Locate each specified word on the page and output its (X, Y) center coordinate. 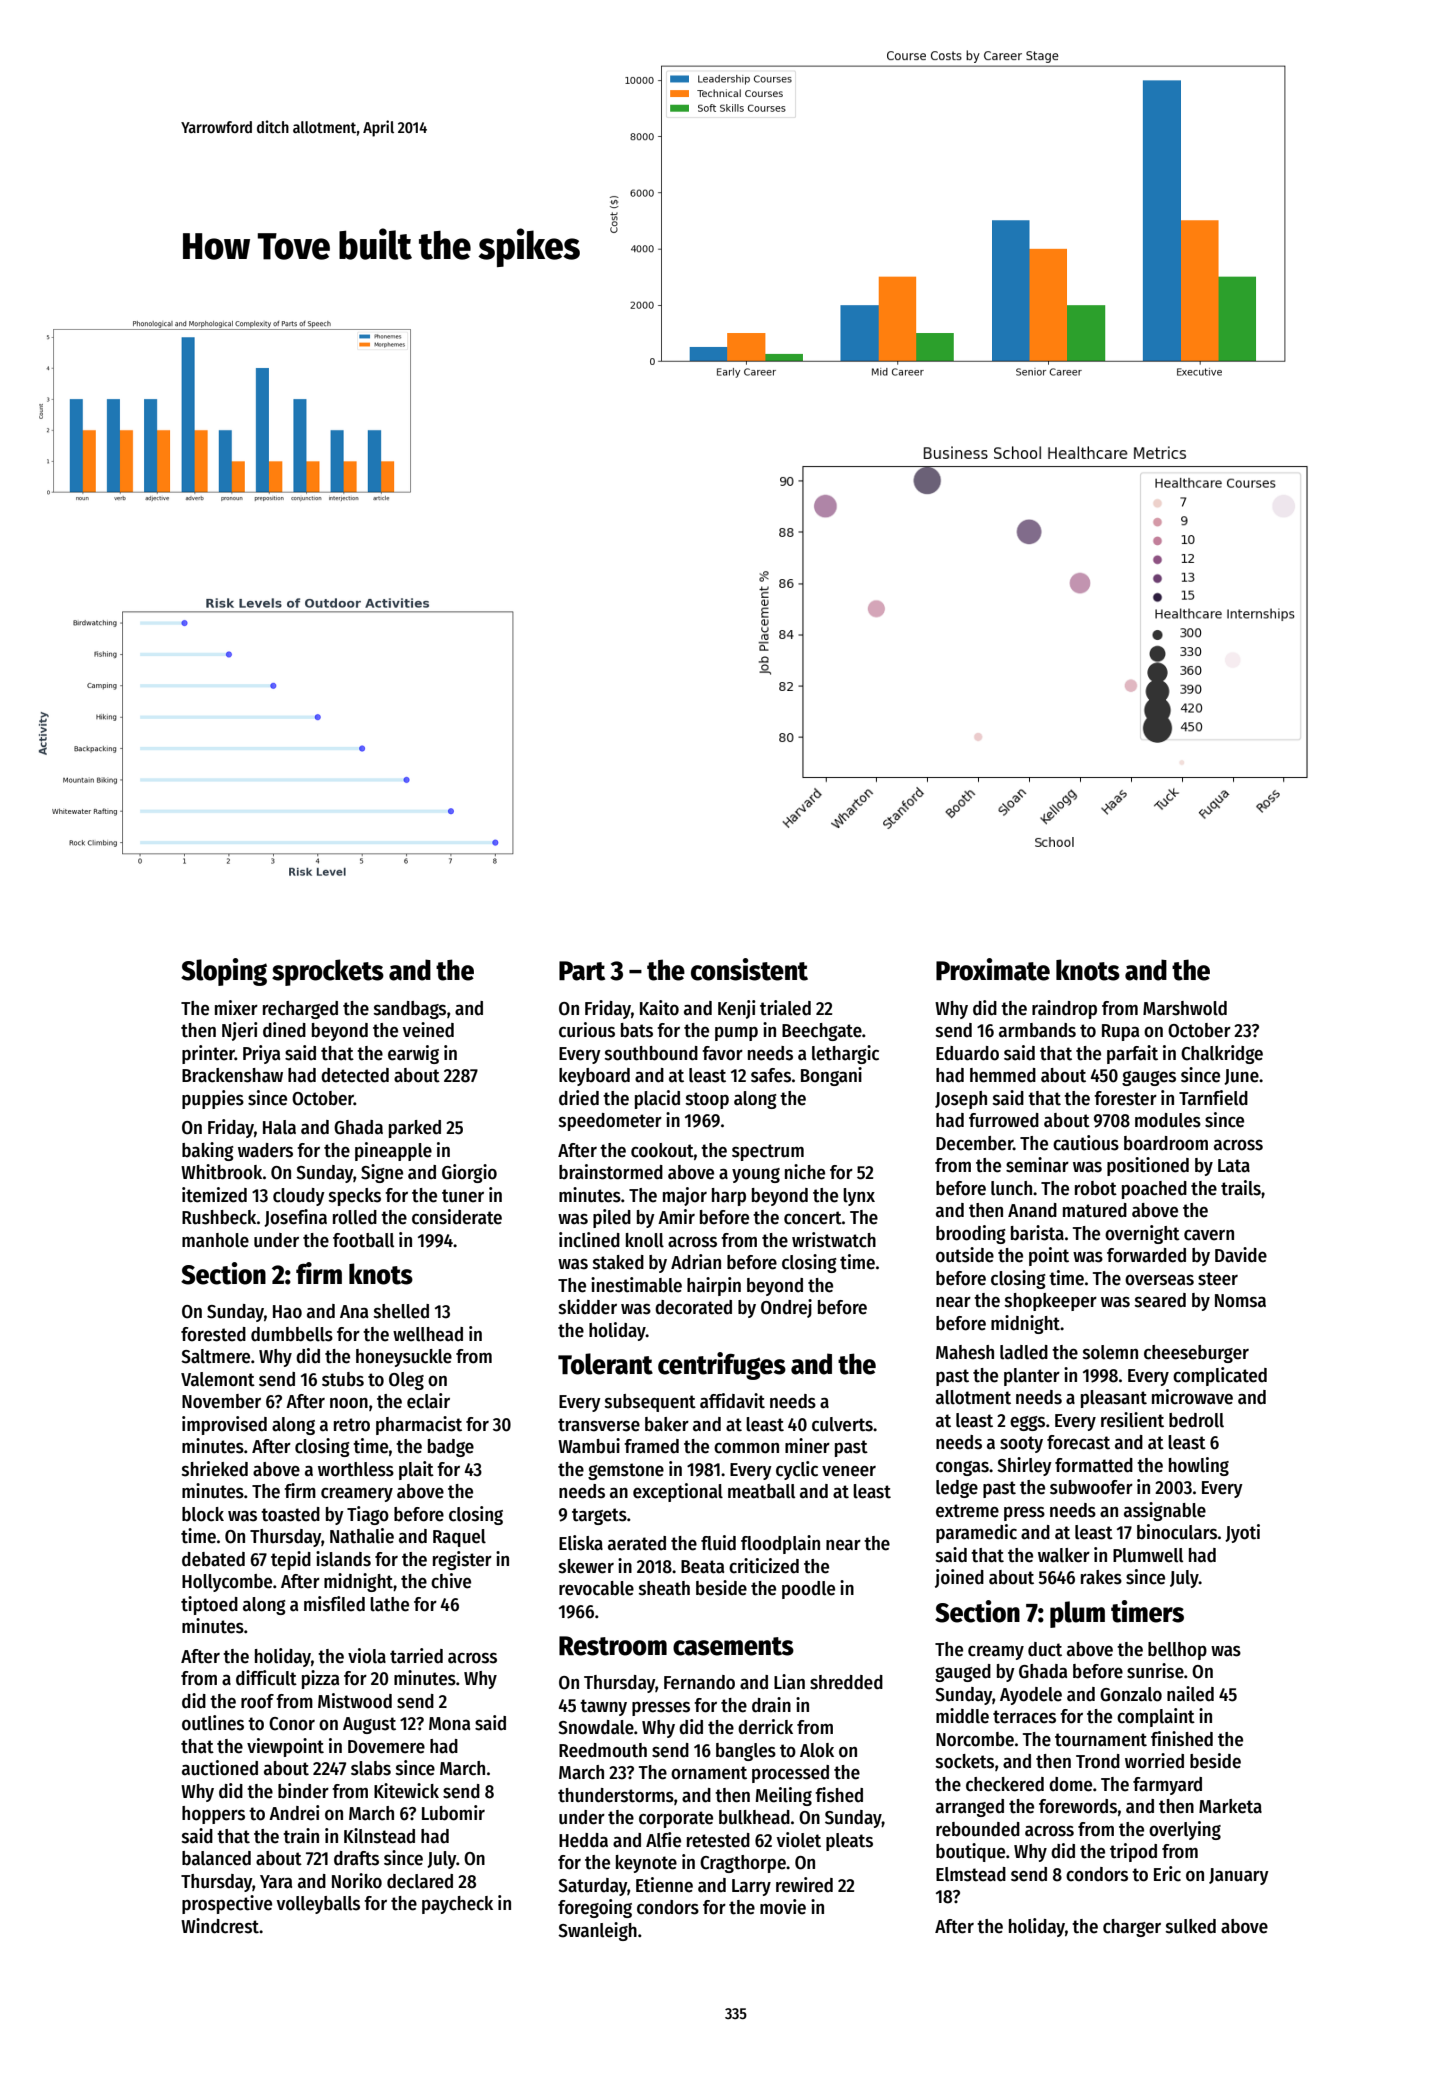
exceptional (678, 1492)
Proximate (993, 969)
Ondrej (786, 1308)
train (301, 1836)
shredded (846, 1682)
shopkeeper (1051, 1302)
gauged (963, 1673)
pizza (320, 1679)
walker (1064, 1555)
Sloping (224, 972)
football (363, 1240)
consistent (749, 969)
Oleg (406, 1381)
